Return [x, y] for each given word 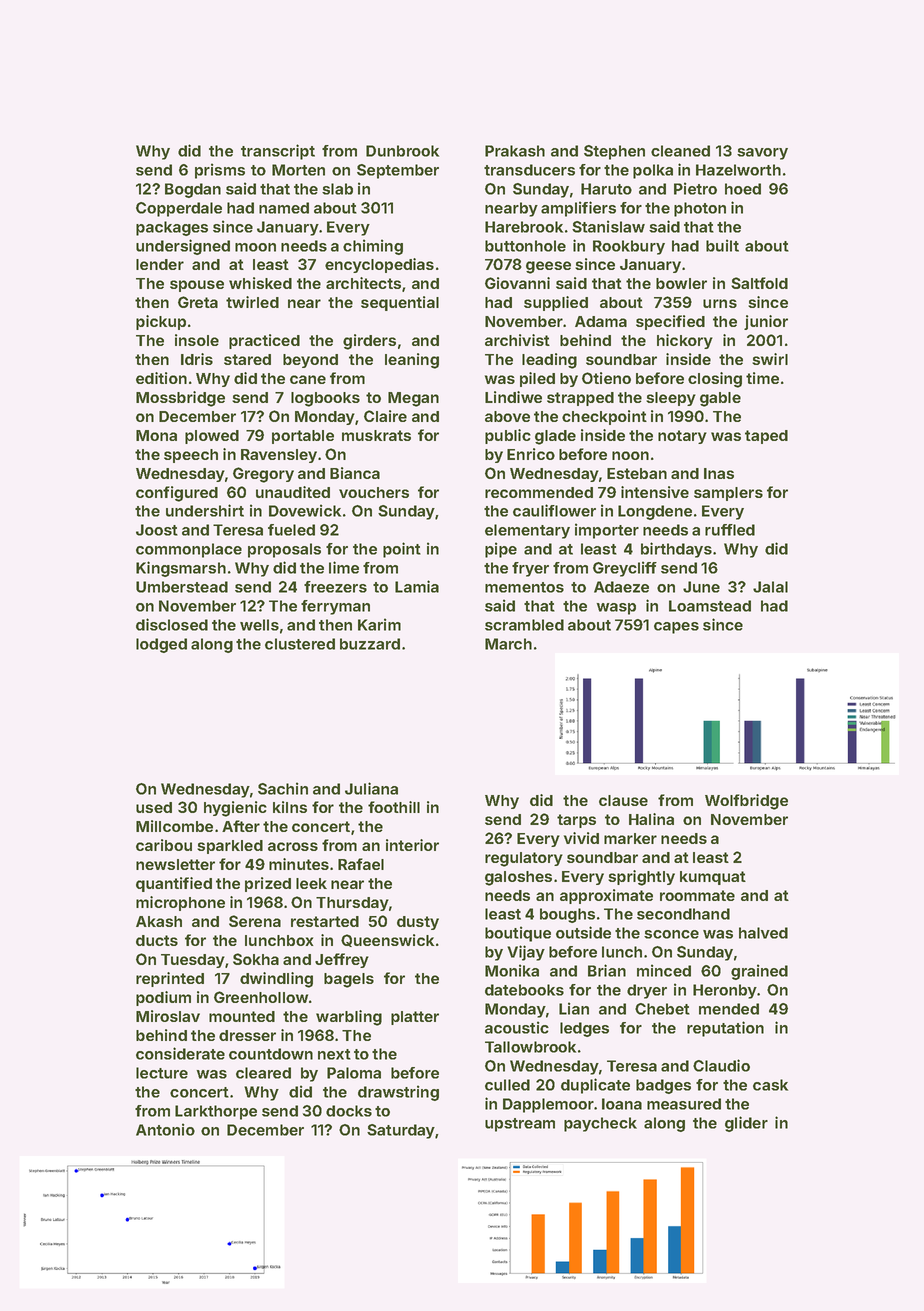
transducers [529, 170]
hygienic [235, 809]
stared [247, 359]
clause [623, 800]
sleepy [671, 399]
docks [349, 1111]
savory [762, 154]
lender [160, 264]
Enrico [531, 454]
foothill [394, 807]
